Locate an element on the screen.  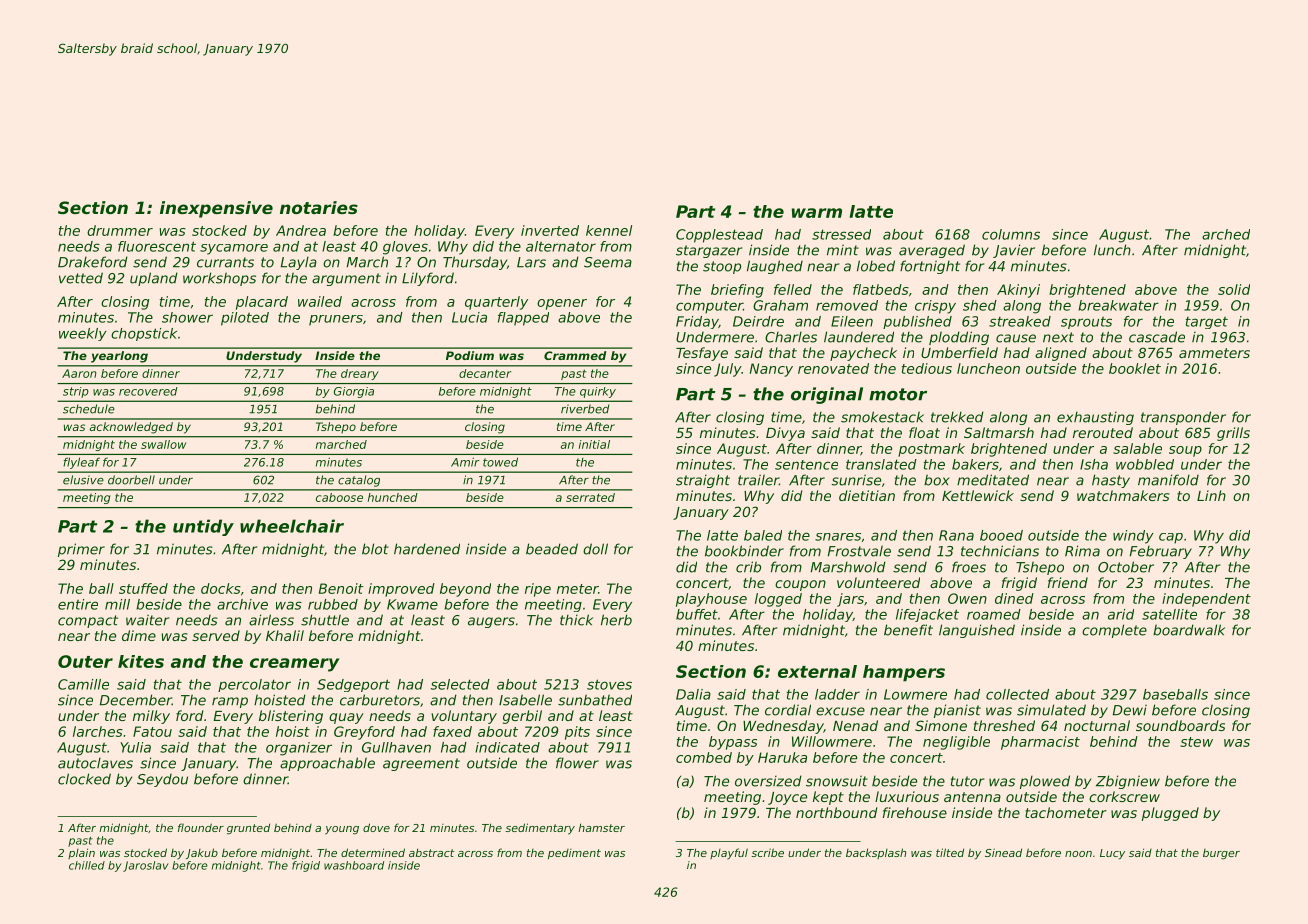
cascade is located at coordinates (1157, 337).
